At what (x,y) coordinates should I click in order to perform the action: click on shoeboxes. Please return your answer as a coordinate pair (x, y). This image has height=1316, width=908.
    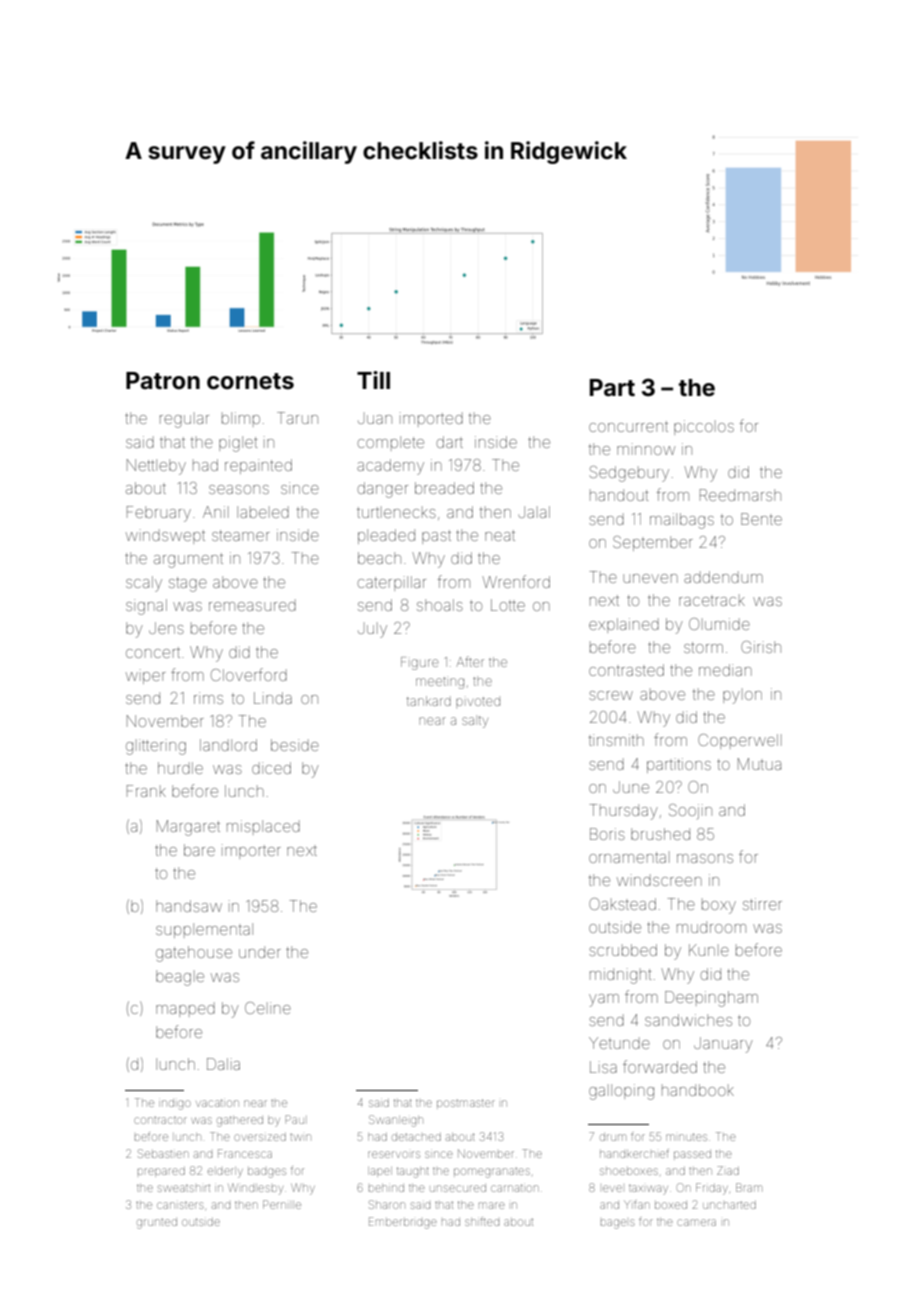
    Looking at the image, I should click on (629, 1171).
